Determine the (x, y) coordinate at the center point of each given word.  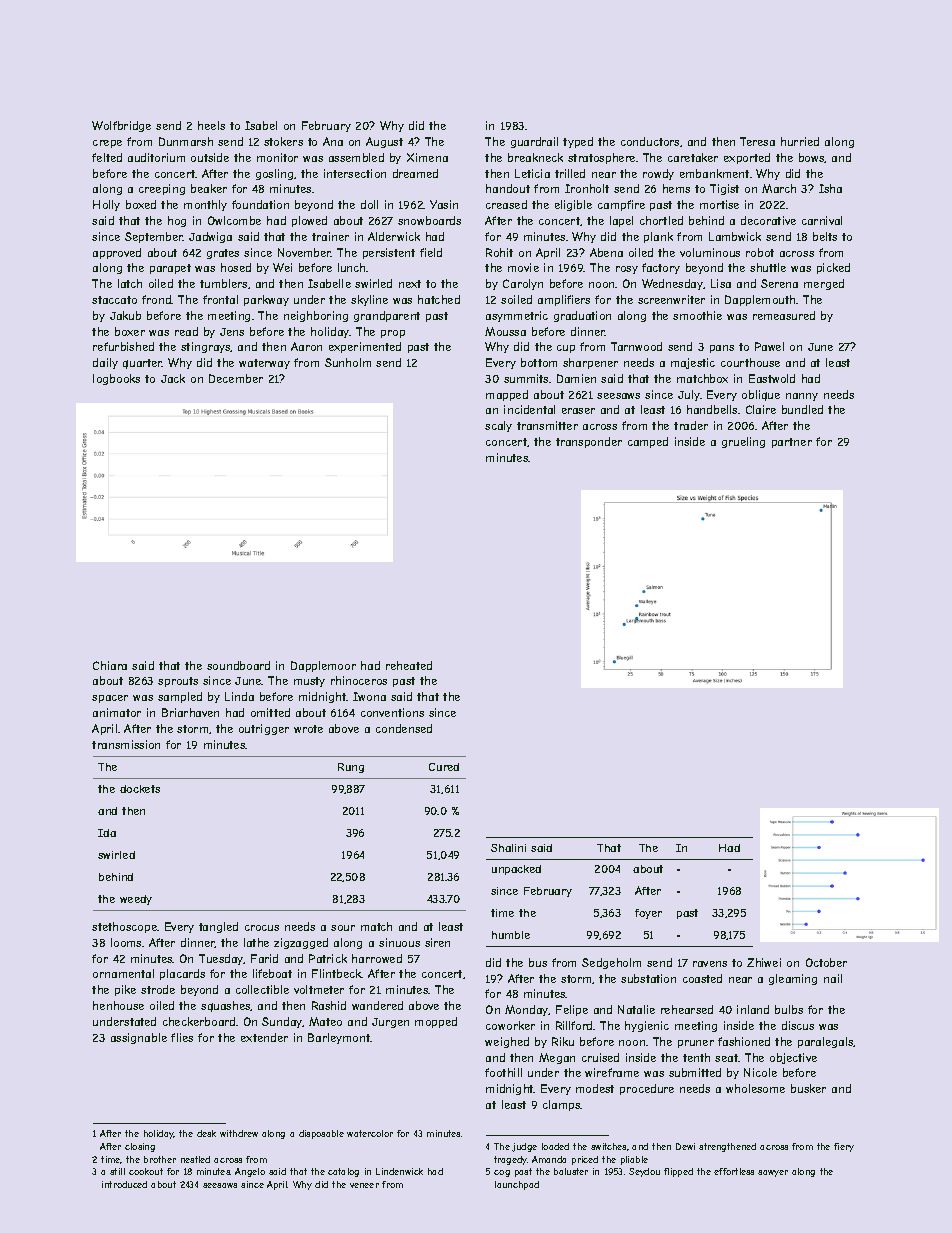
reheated (409, 665)
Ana (333, 141)
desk (206, 1133)
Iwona (369, 696)
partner (792, 443)
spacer (110, 699)
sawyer (773, 1173)
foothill (503, 1072)
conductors (650, 141)
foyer (648, 914)
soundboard (238, 665)
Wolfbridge (121, 126)
